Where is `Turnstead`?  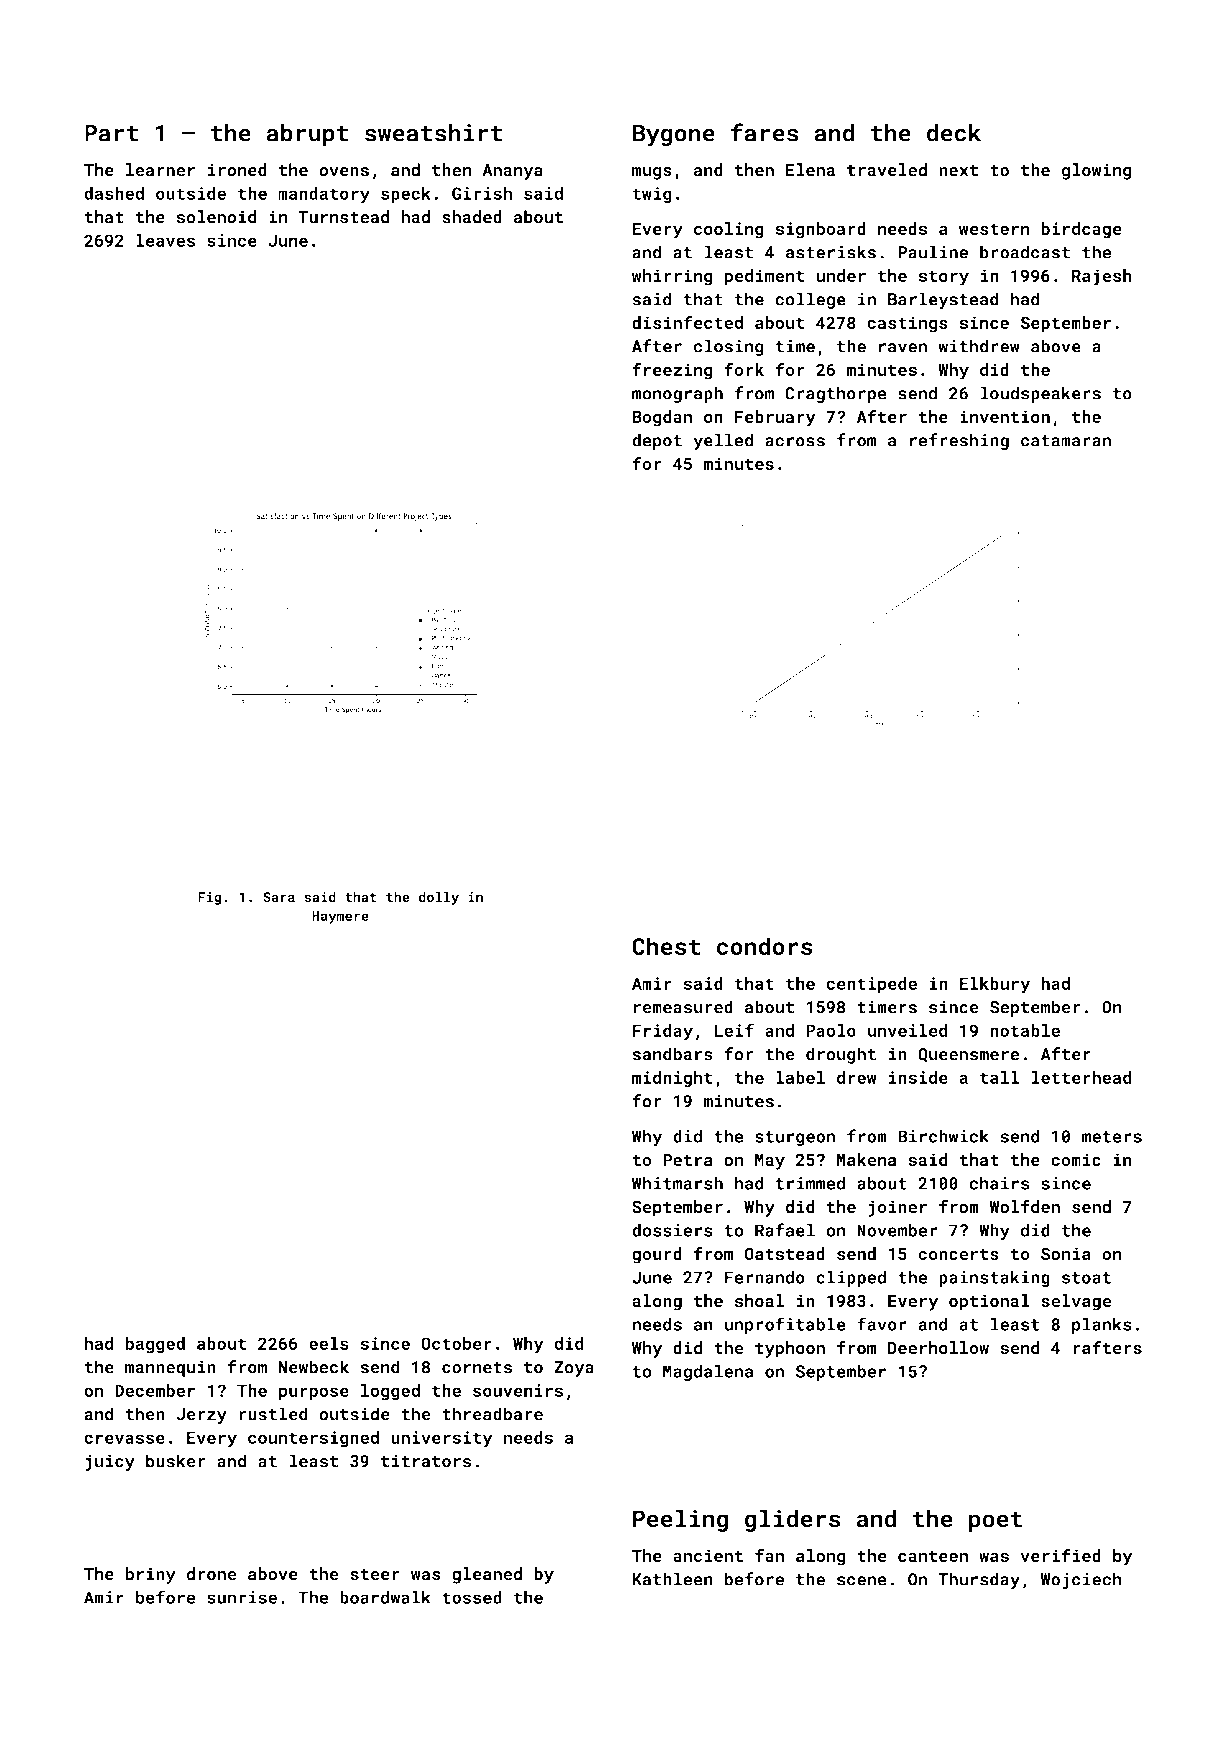
Turnstead is located at coordinates (343, 217).
